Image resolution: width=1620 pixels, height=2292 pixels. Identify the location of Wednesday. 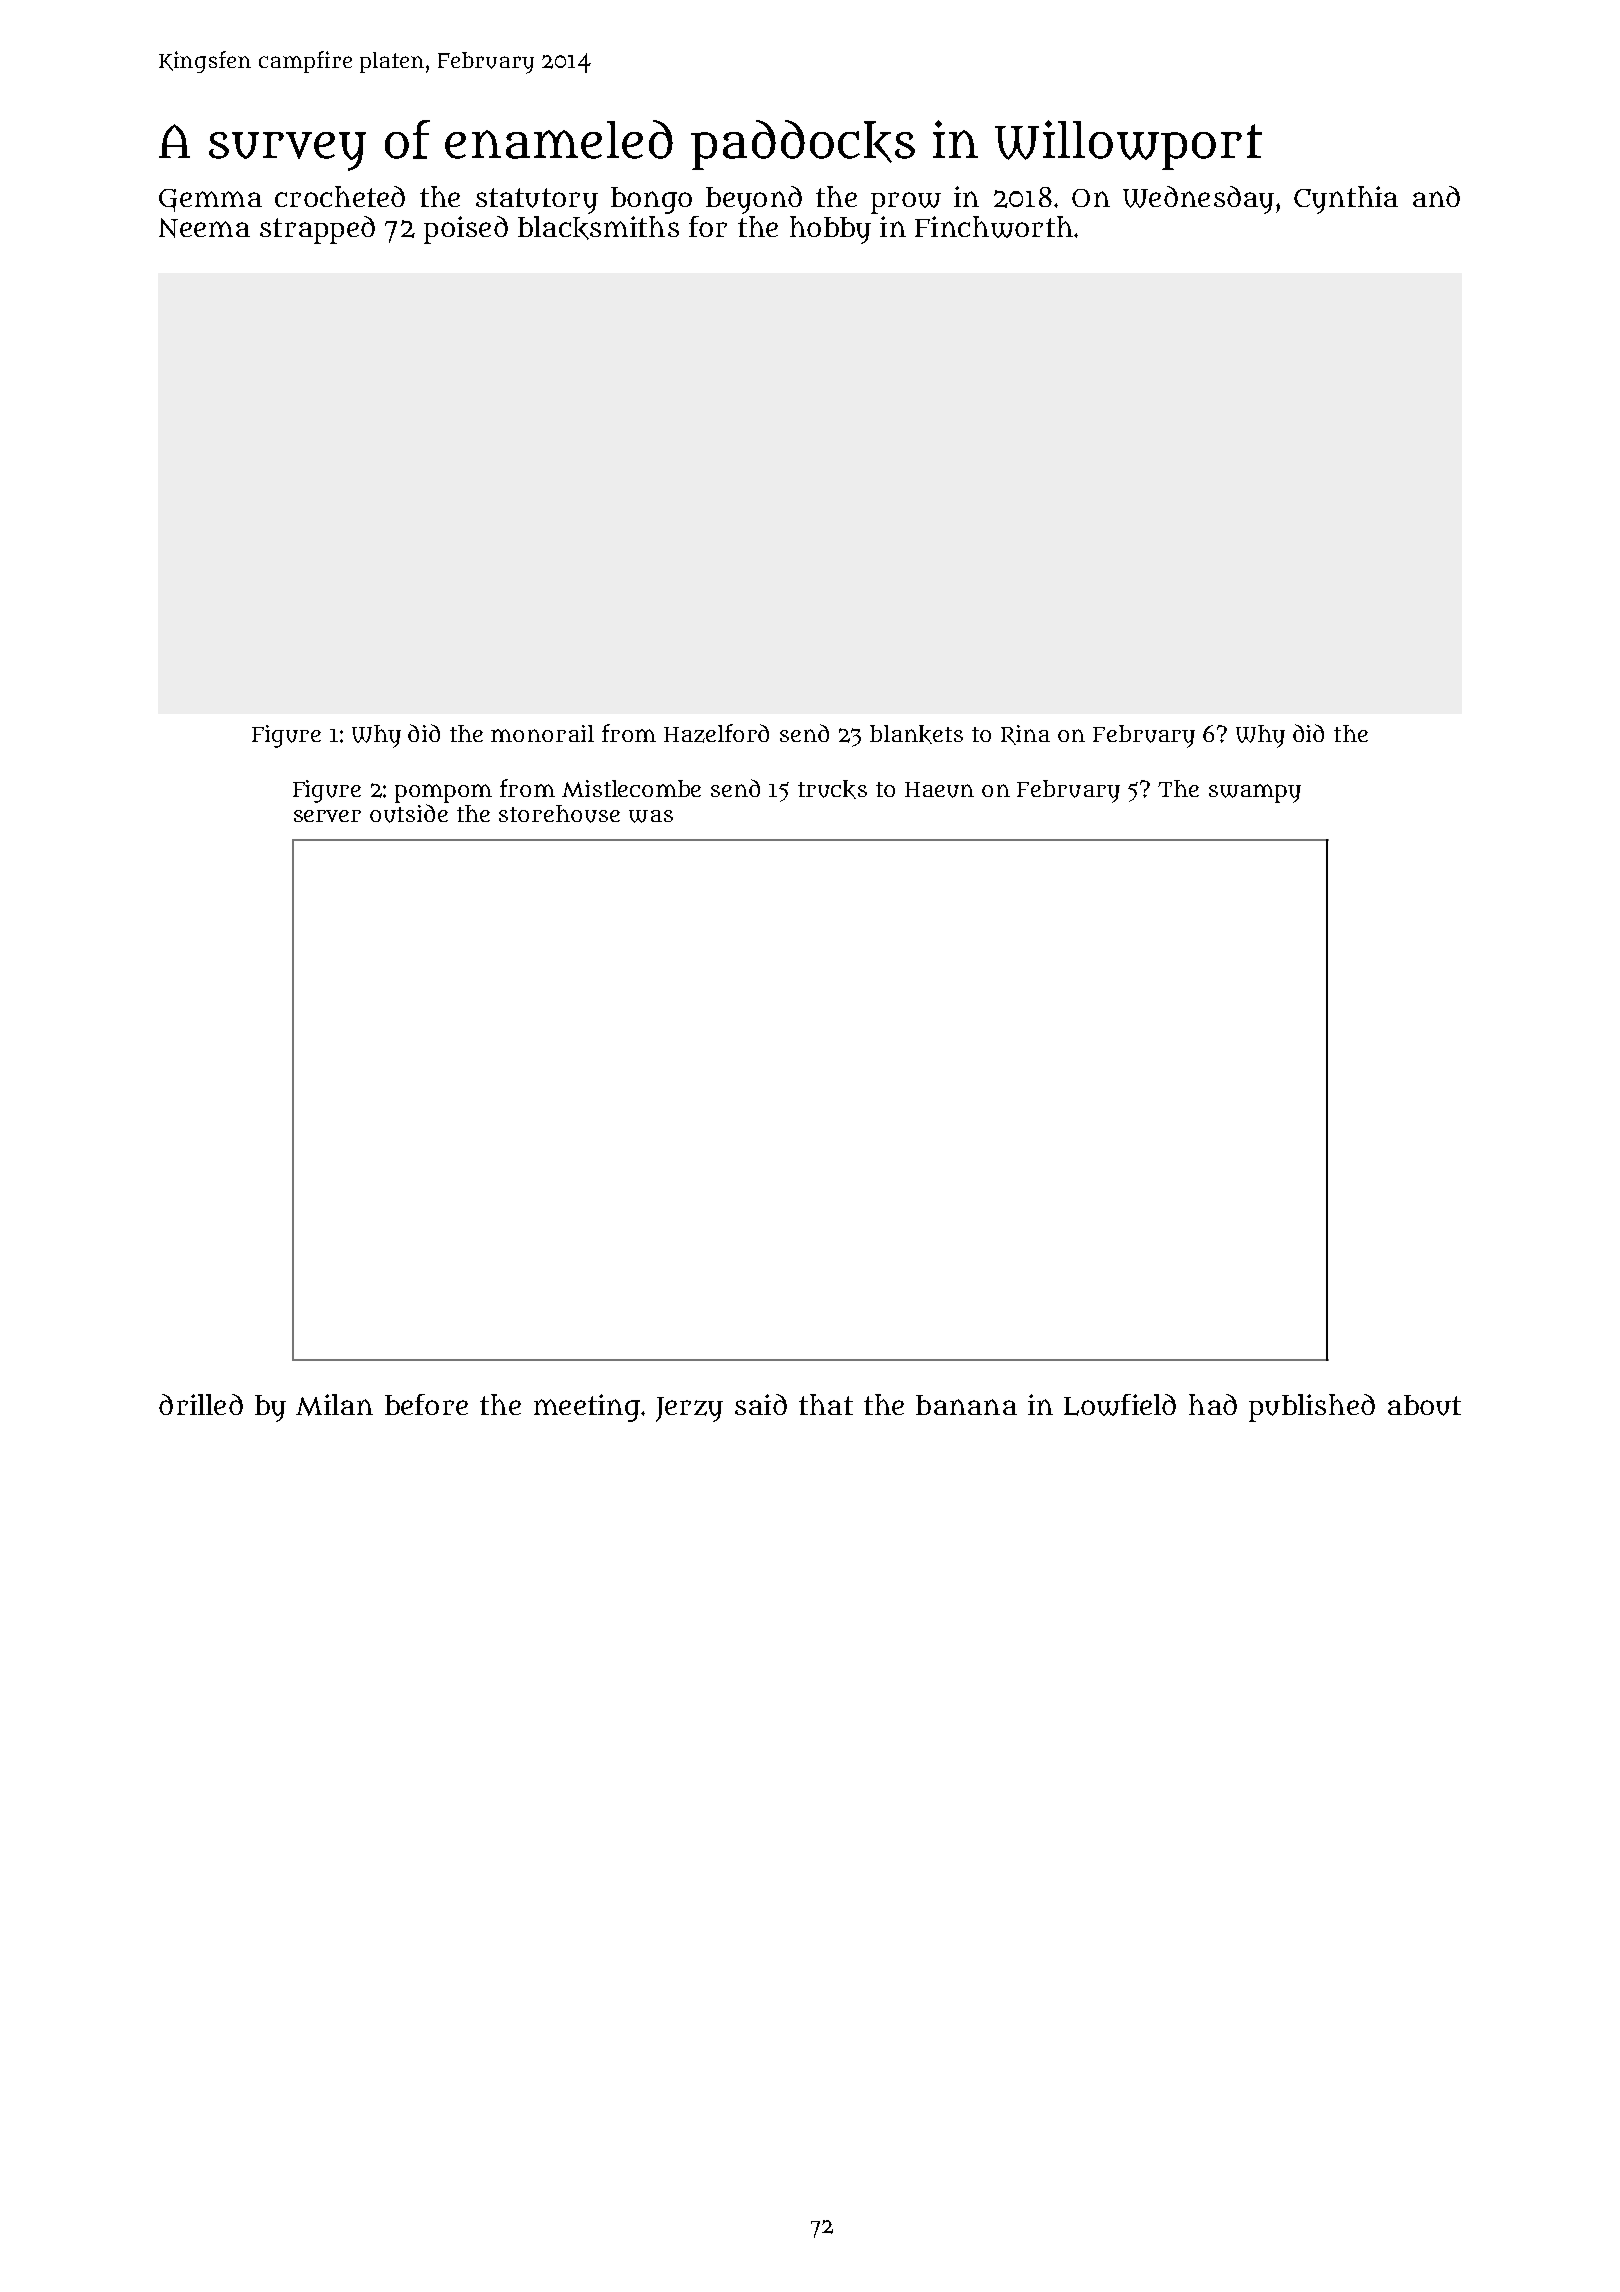
(1198, 200).
